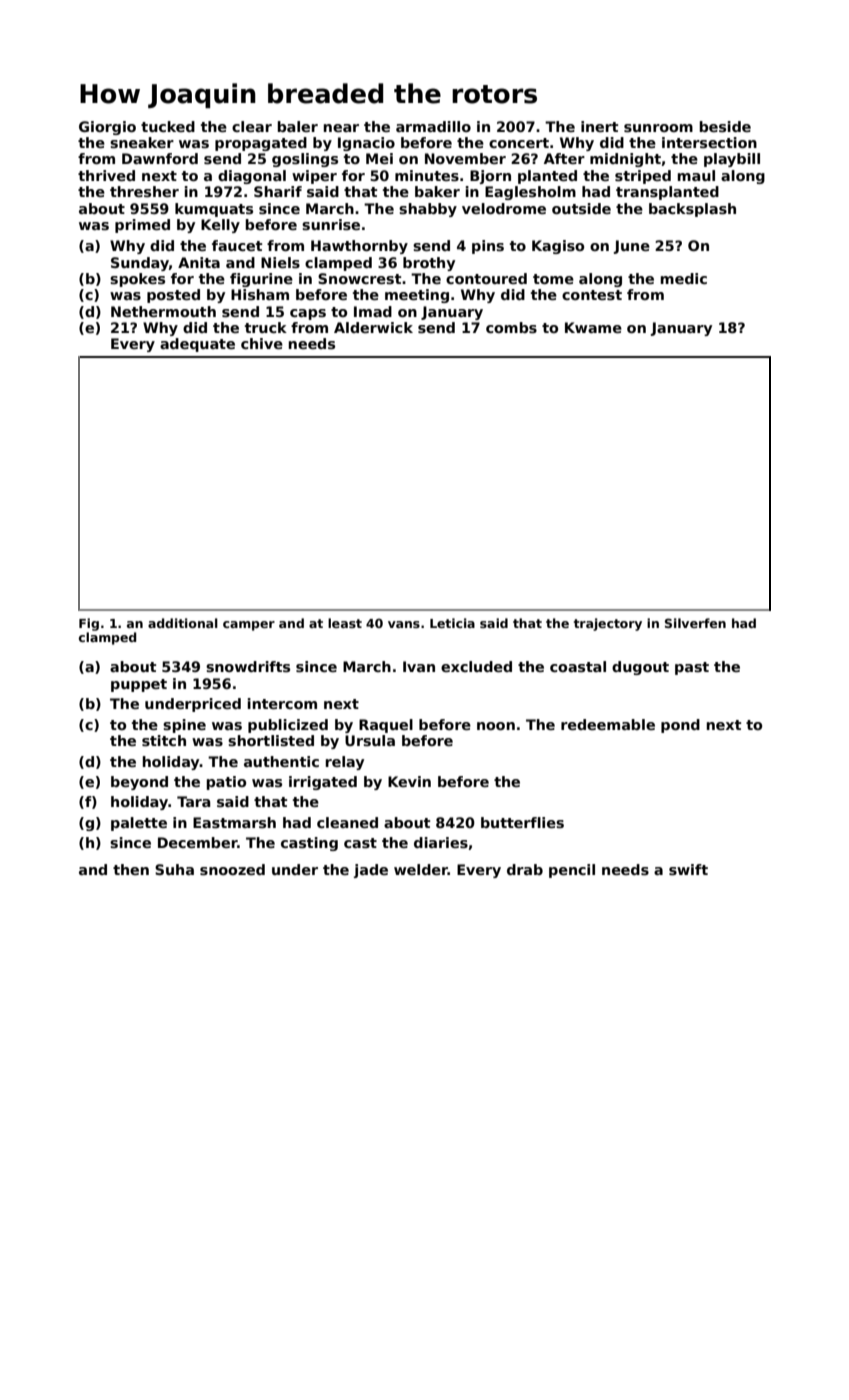  Describe the element at coordinates (345, 763) in the document. I see `relay` at that location.
